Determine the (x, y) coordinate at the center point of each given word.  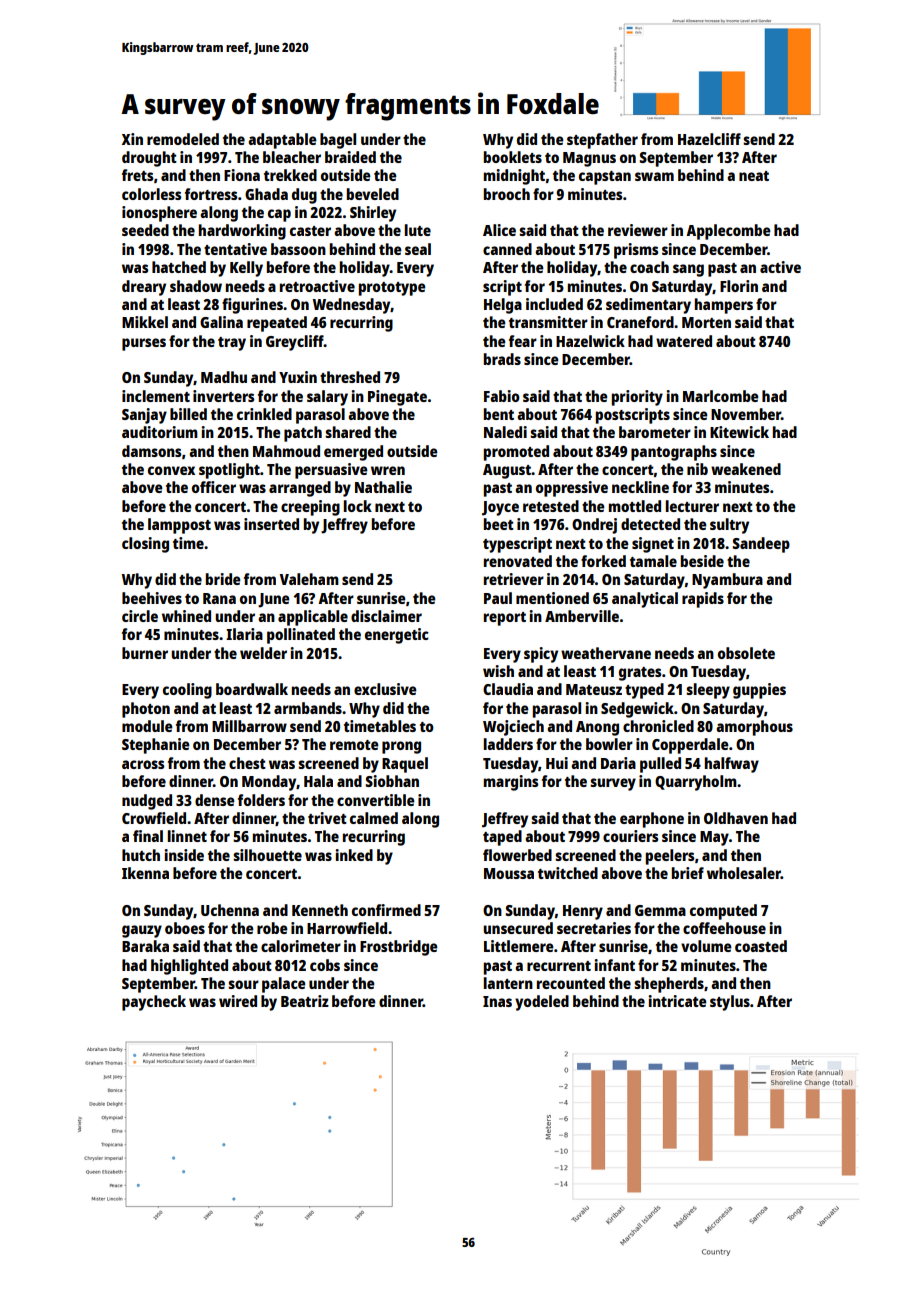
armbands (308, 708)
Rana (219, 598)
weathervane (606, 653)
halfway (732, 765)
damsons (151, 451)
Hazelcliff (709, 139)
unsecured (518, 928)
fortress (211, 194)
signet (653, 545)
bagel (338, 141)
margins (511, 783)
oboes (185, 928)
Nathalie (383, 487)
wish (498, 671)
